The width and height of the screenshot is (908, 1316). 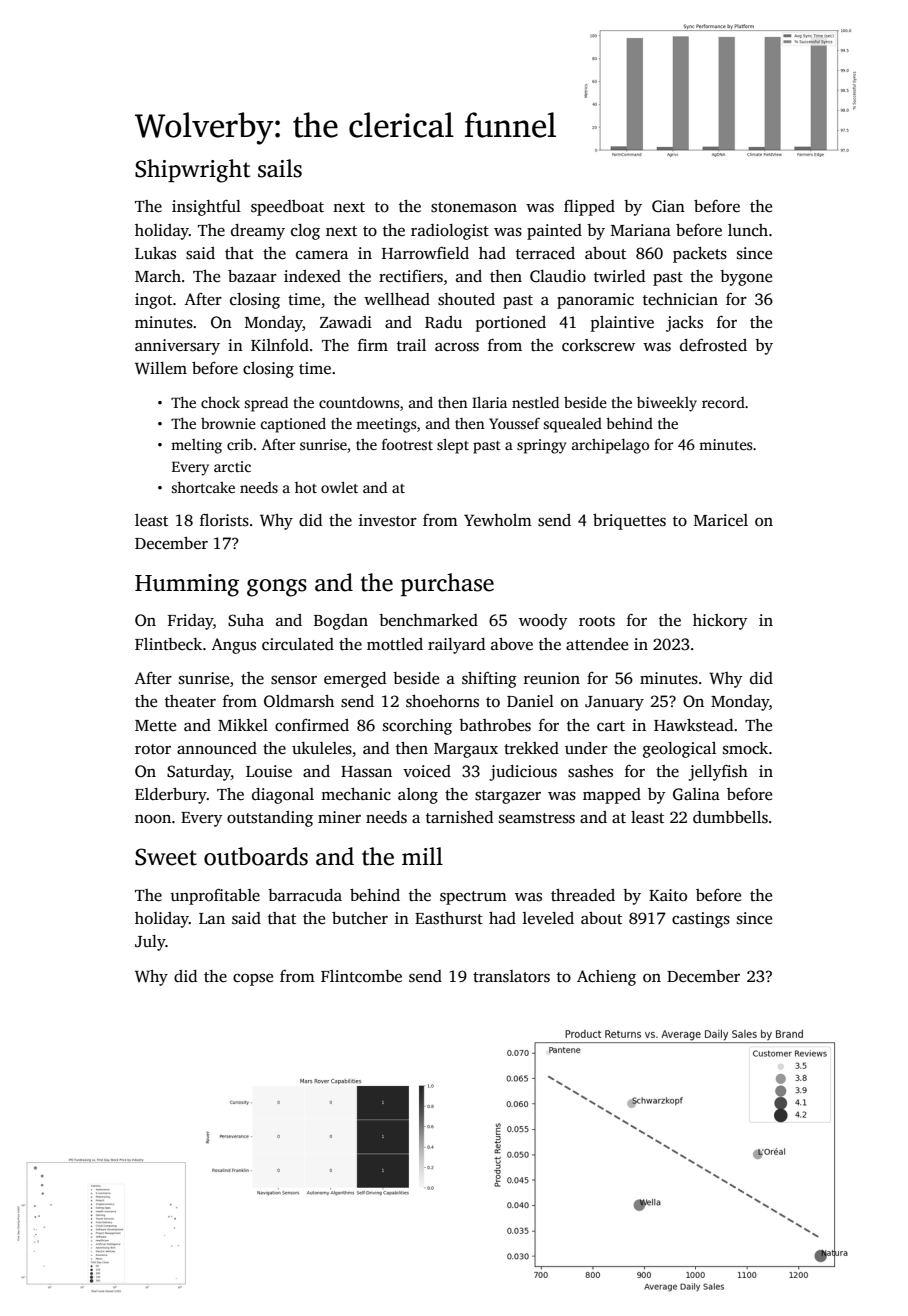 What do you see at coordinates (713, 345) in the screenshot?
I see `defrosted` at bounding box center [713, 345].
